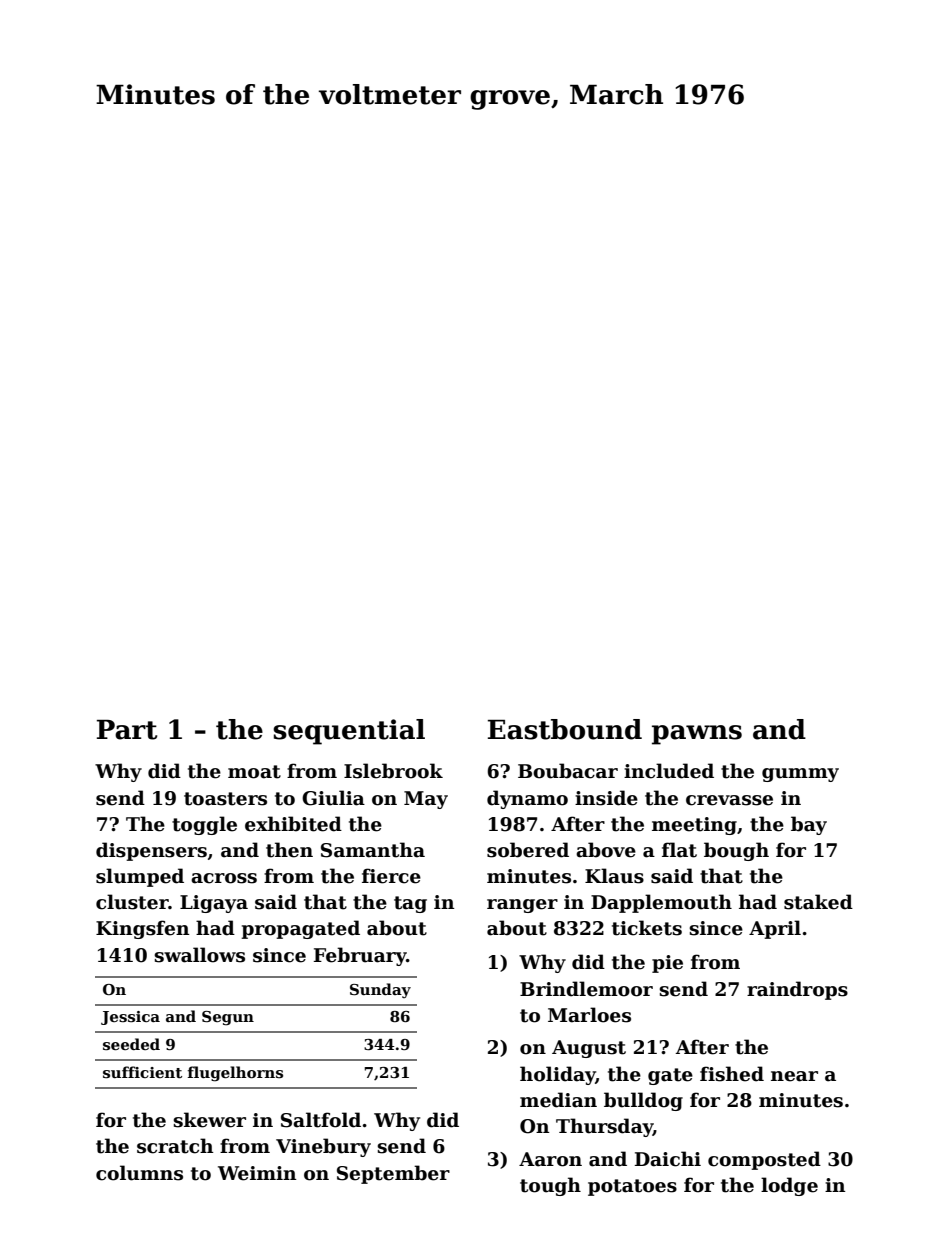 This page has height=1233, width=952. What do you see at coordinates (764, 1160) in the page?
I see `composted` at bounding box center [764, 1160].
